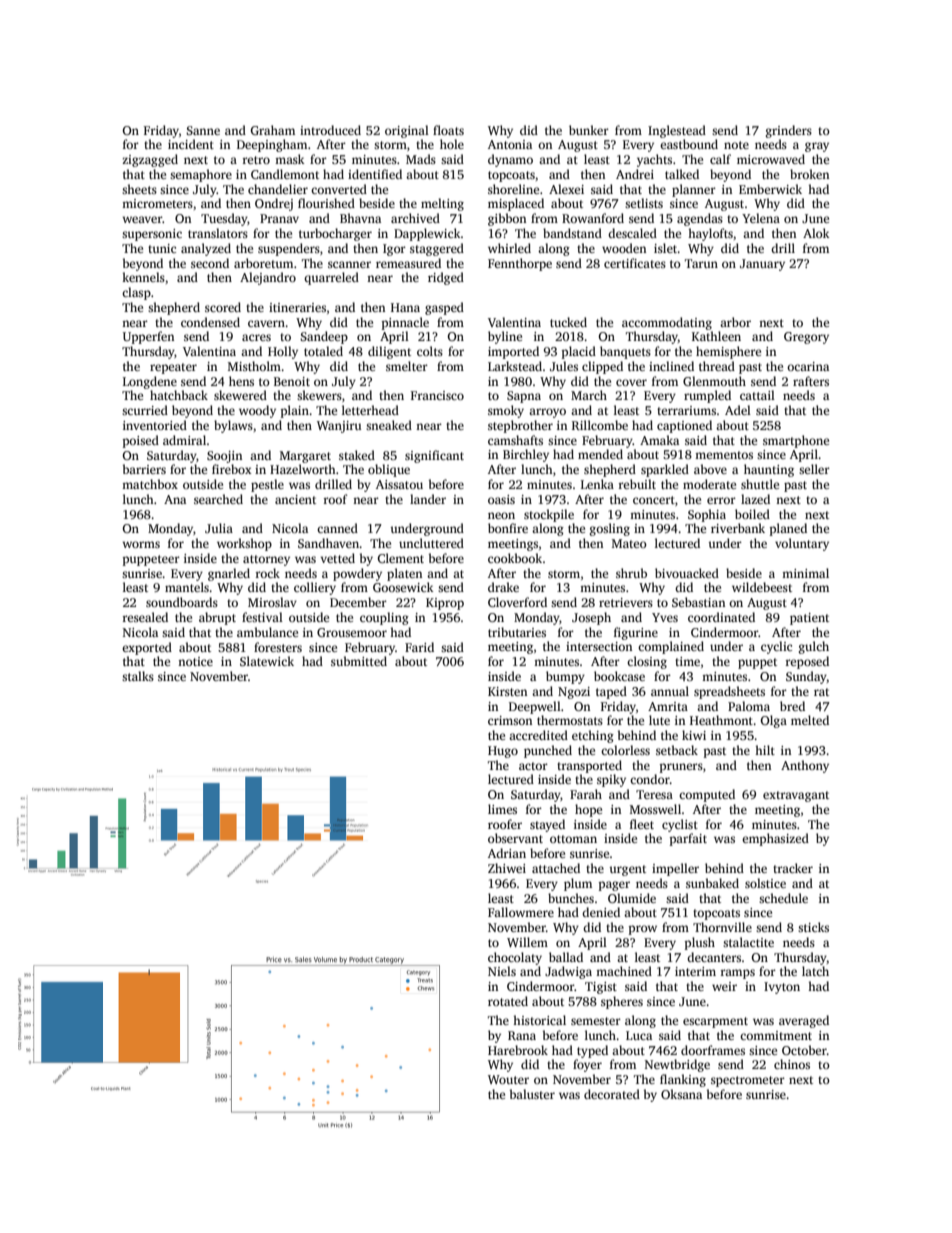 This image has height=1233, width=952. What do you see at coordinates (515, 440) in the image?
I see `camshafts` at bounding box center [515, 440].
